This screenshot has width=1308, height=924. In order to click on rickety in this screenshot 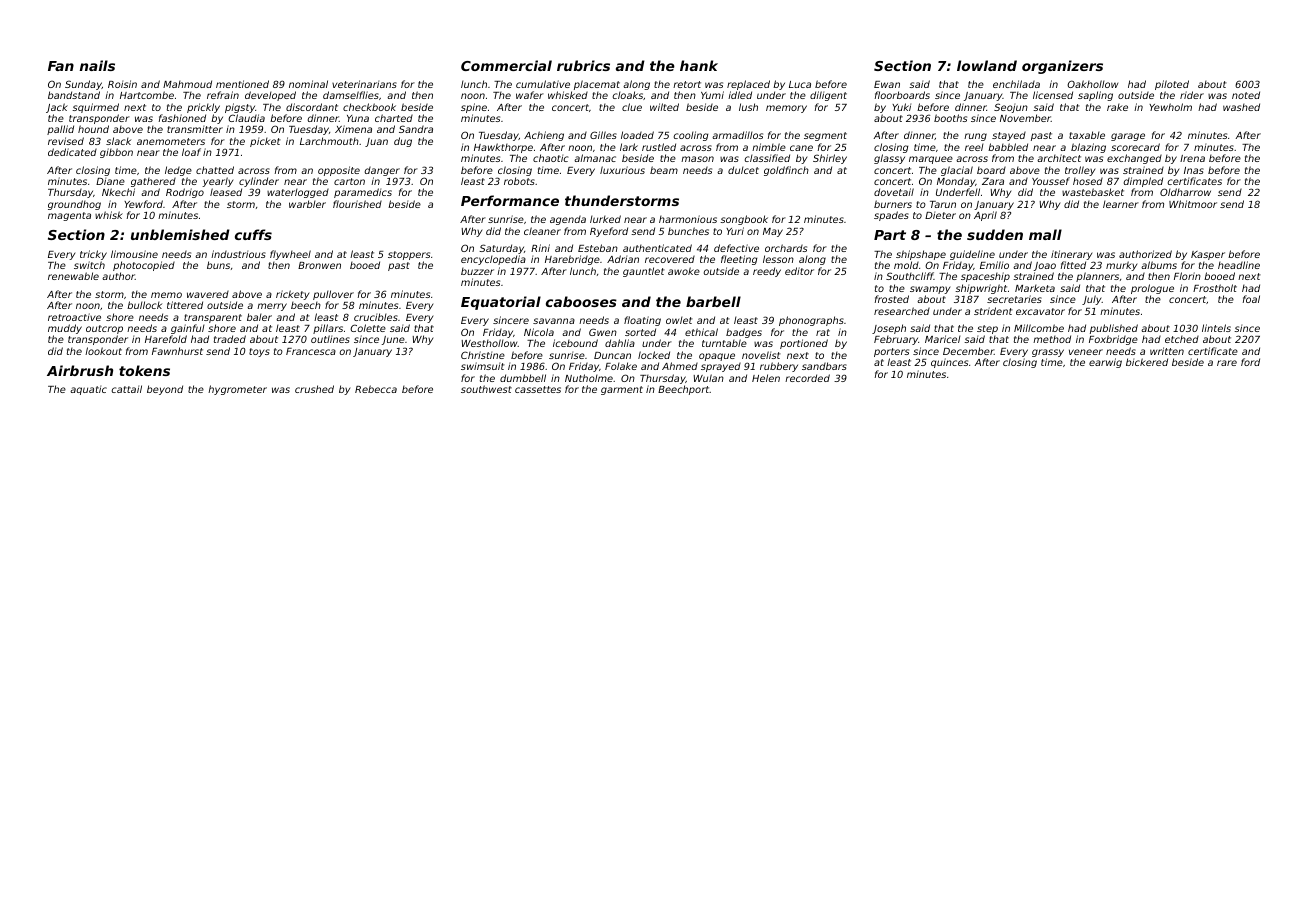, I will do `click(292, 295)`.
